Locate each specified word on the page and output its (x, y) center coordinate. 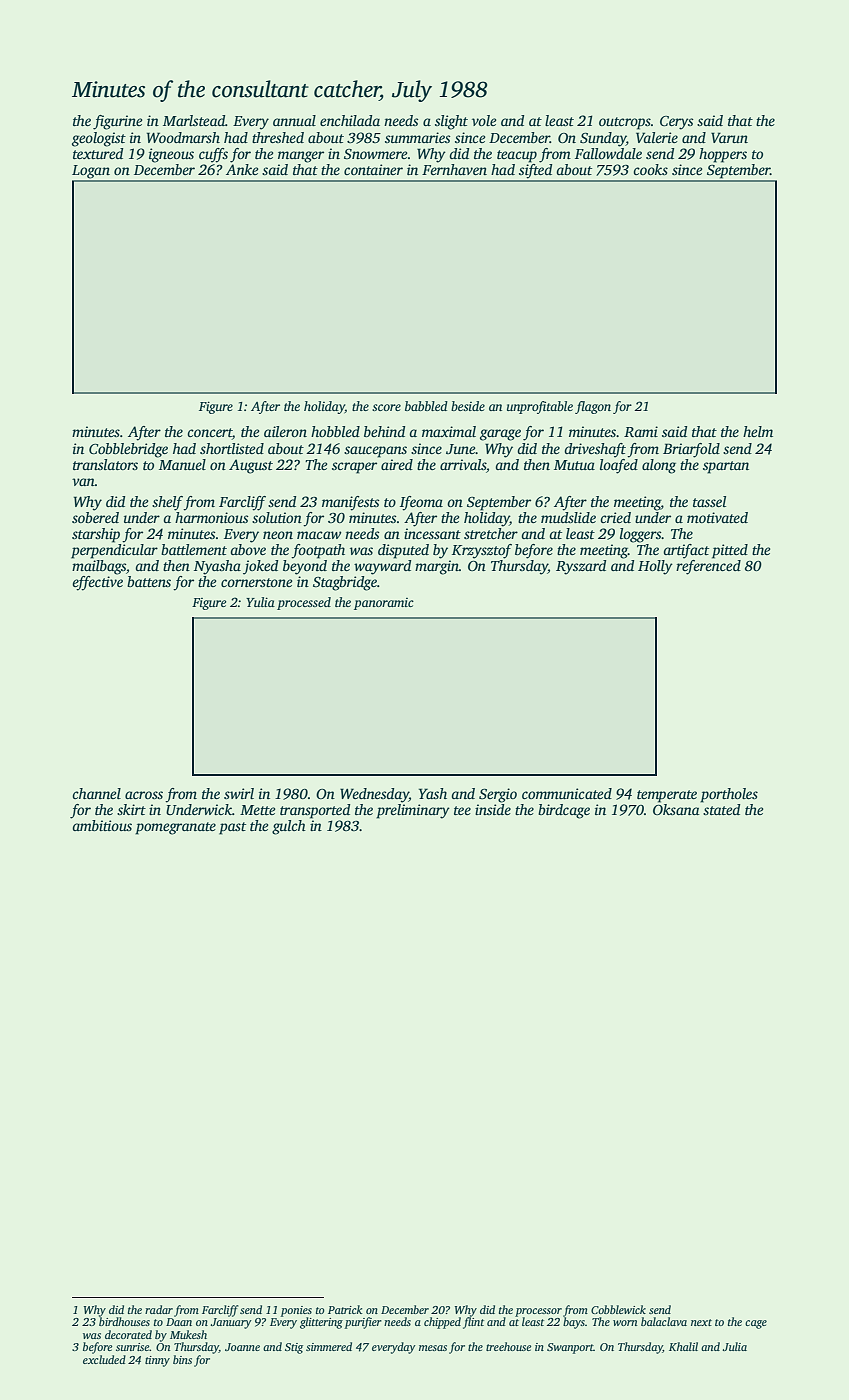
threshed (278, 137)
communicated (567, 793)
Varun (729, 137)
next (701, 1322)
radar (159, 1309)
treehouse (508, 1346)
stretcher (491, 533)
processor (538, 1312)
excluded (104, 1359)
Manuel (182, 464)
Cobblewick (618, 1309)
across (144, 795)
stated (721, 809)
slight (451, 122)
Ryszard (581, 567)
